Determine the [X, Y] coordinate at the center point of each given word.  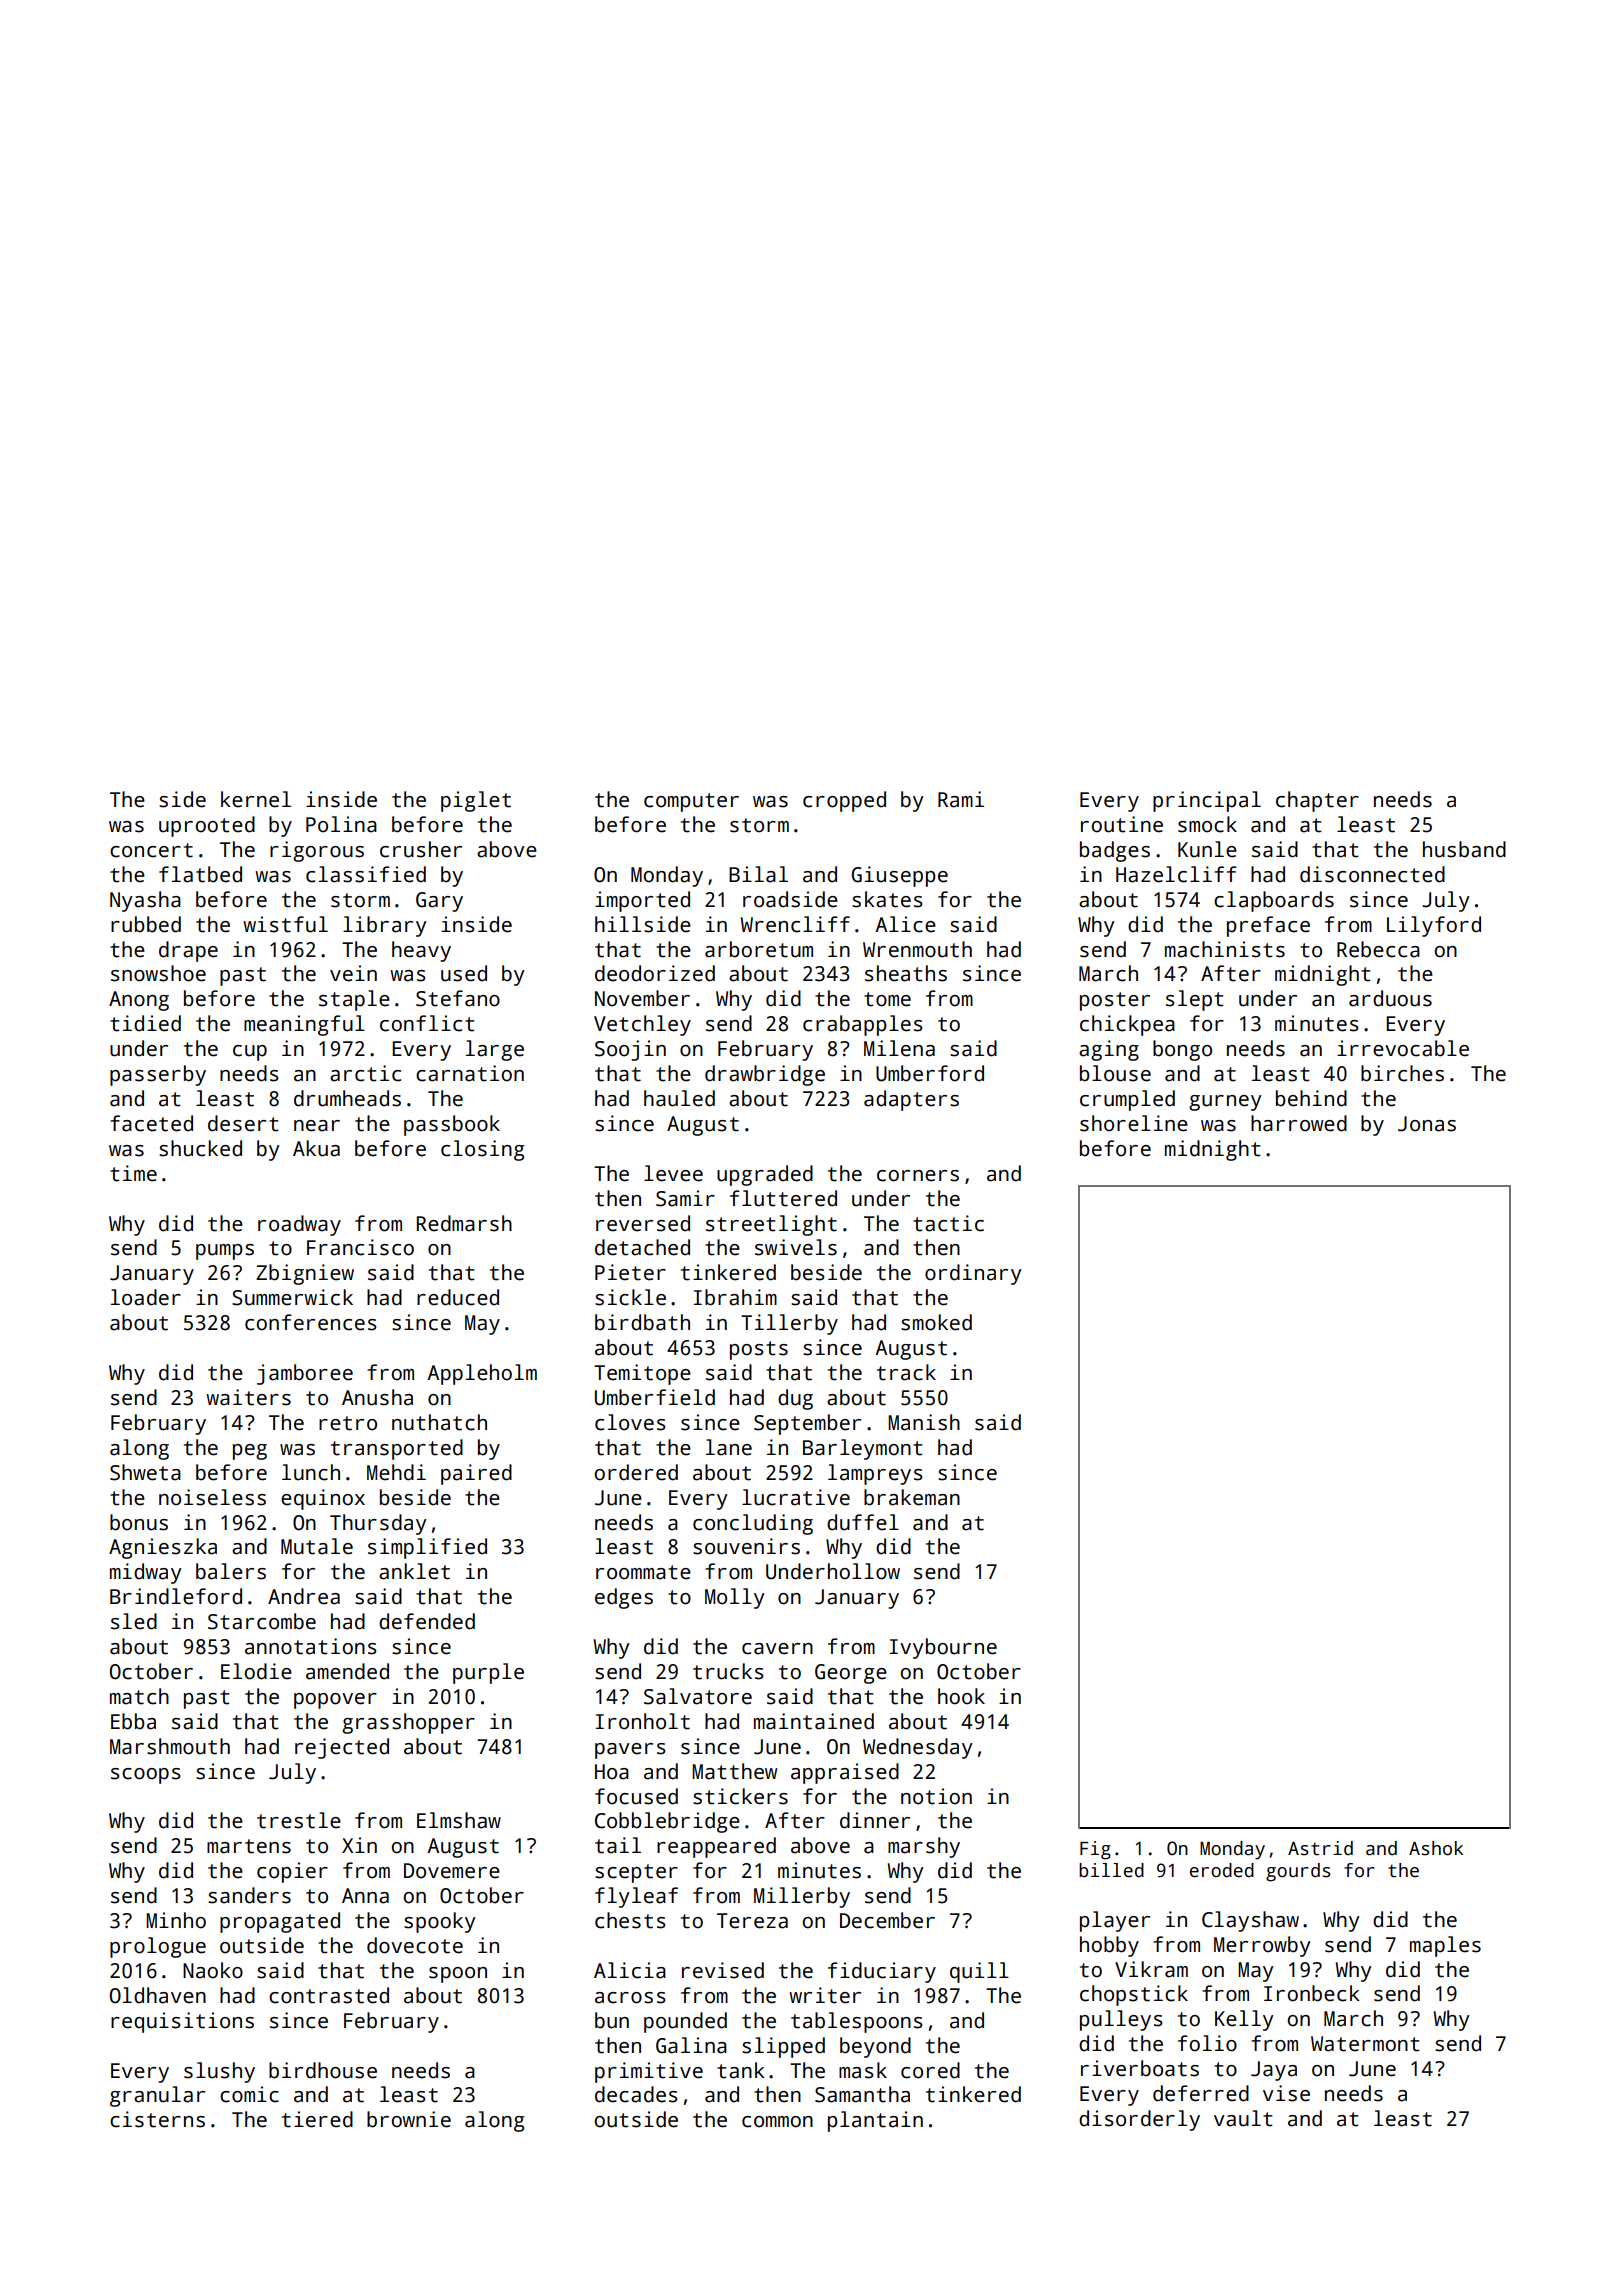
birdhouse [323, 2070]
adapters [911, 1100]
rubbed [146, 924]
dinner [875, 1820]
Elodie [256, 1671]
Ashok [1436, 1848]
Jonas [1427, 1124]
